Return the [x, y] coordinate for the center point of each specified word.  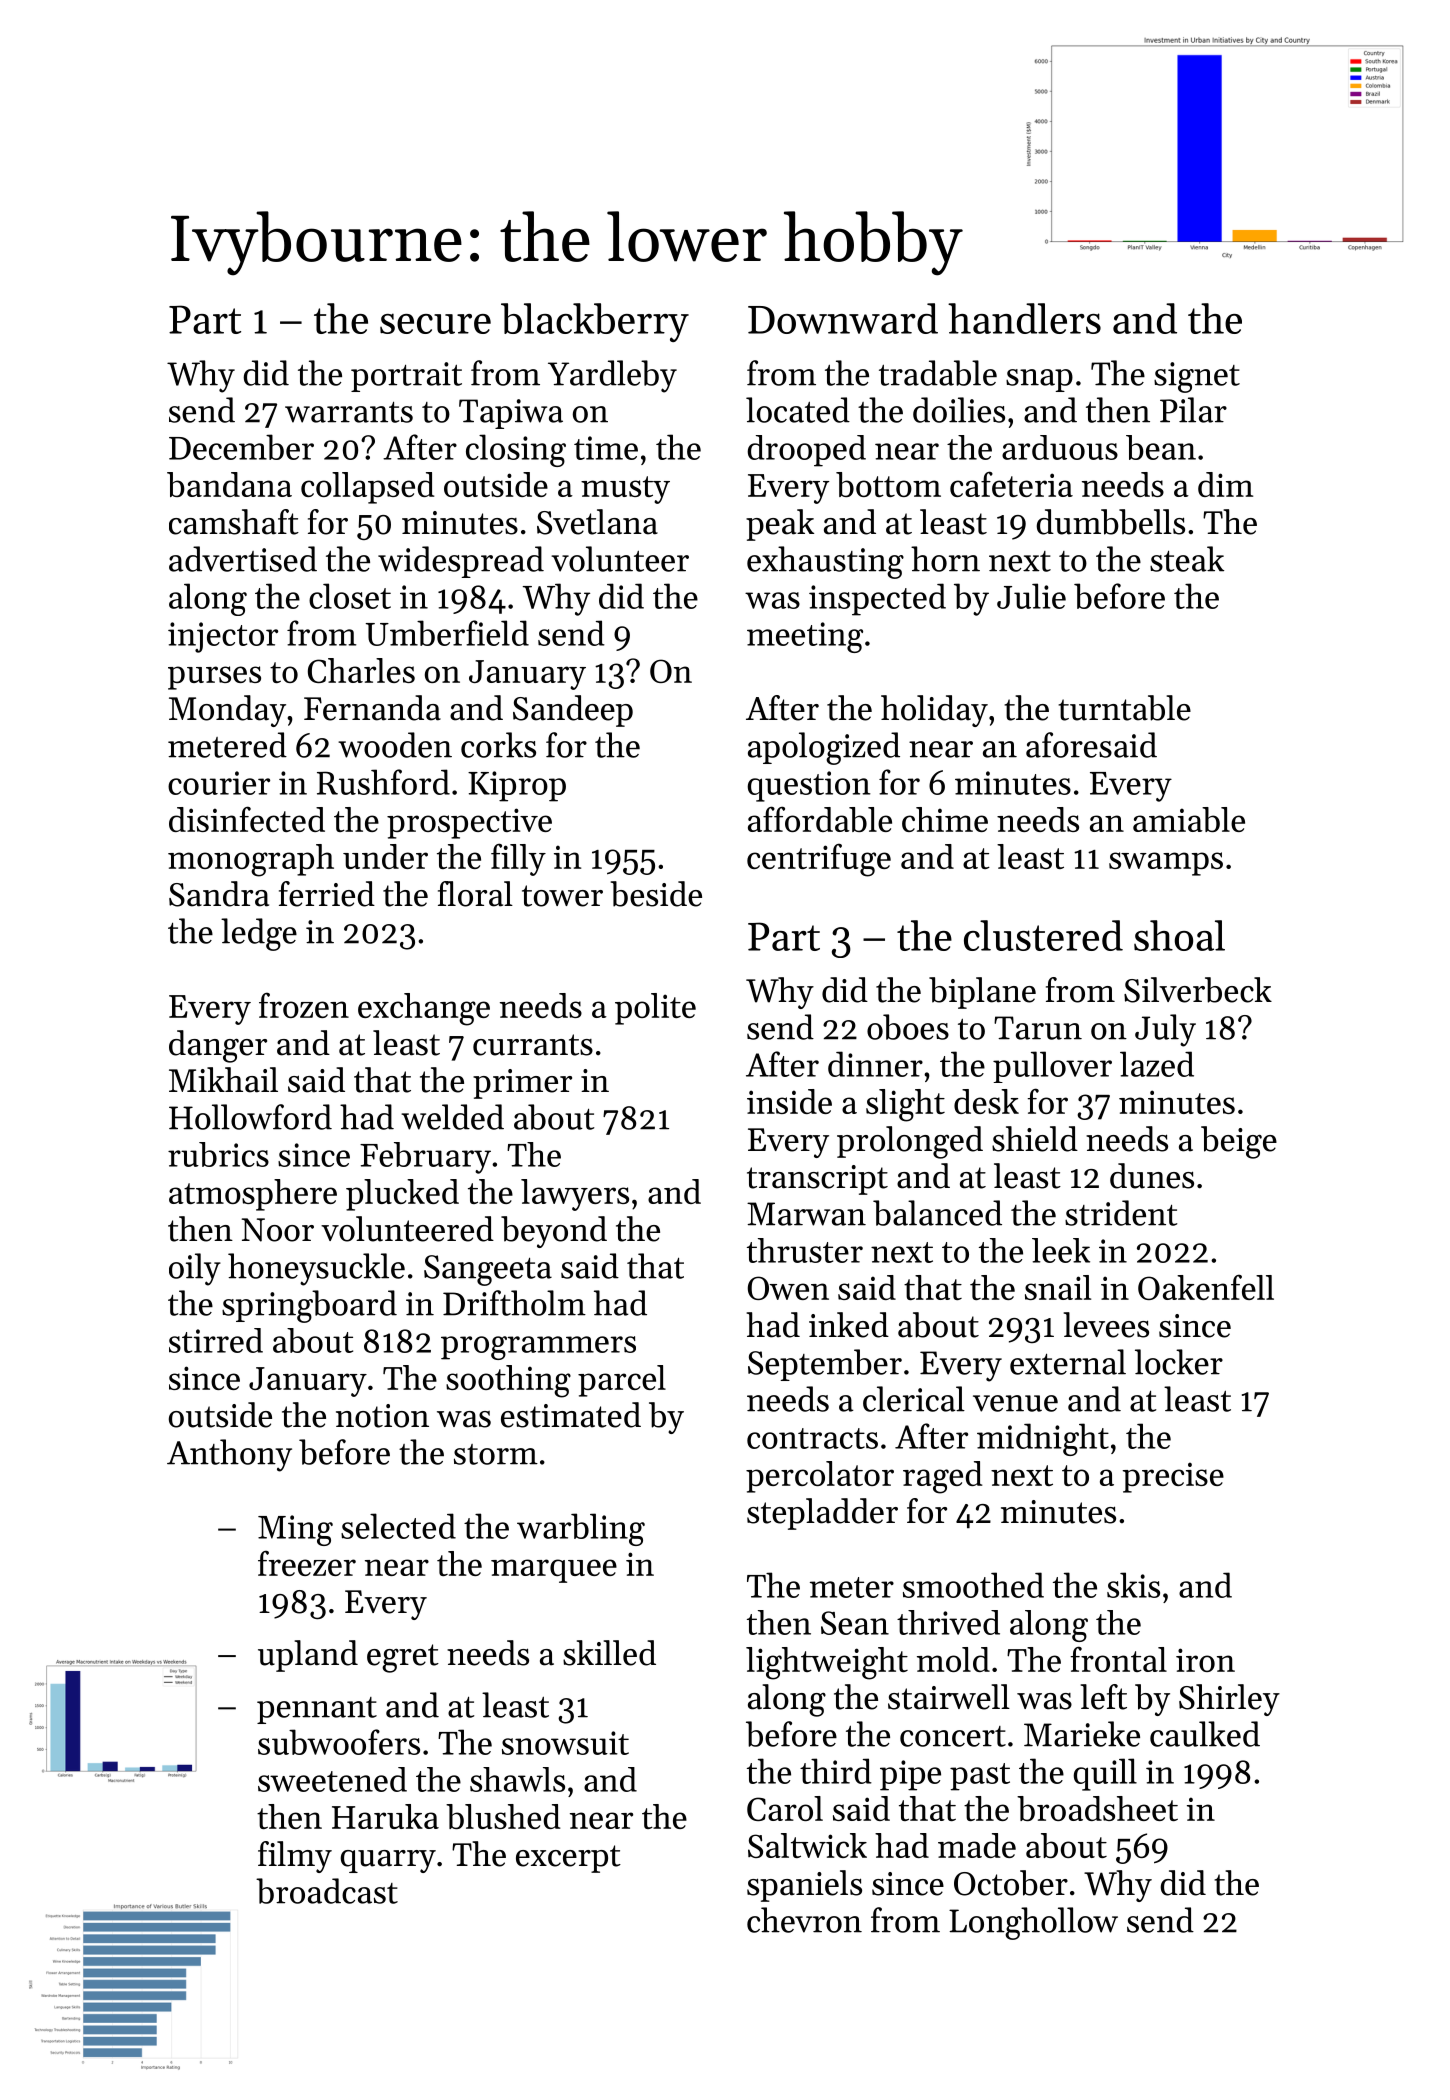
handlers [1024, 318]
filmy [295, 1857]
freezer [307, 1563]
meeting [805, 637]
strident [1121, 1213]
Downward [843, 318]
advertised [243, 559]
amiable [1189, 819]
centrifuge [819, 860]
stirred [216, 1340]
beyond [554, 1232]
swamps [1166, 864]
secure [435, 323]
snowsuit [565, 1743]
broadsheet [1097, 1808]
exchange [424, 1009]
